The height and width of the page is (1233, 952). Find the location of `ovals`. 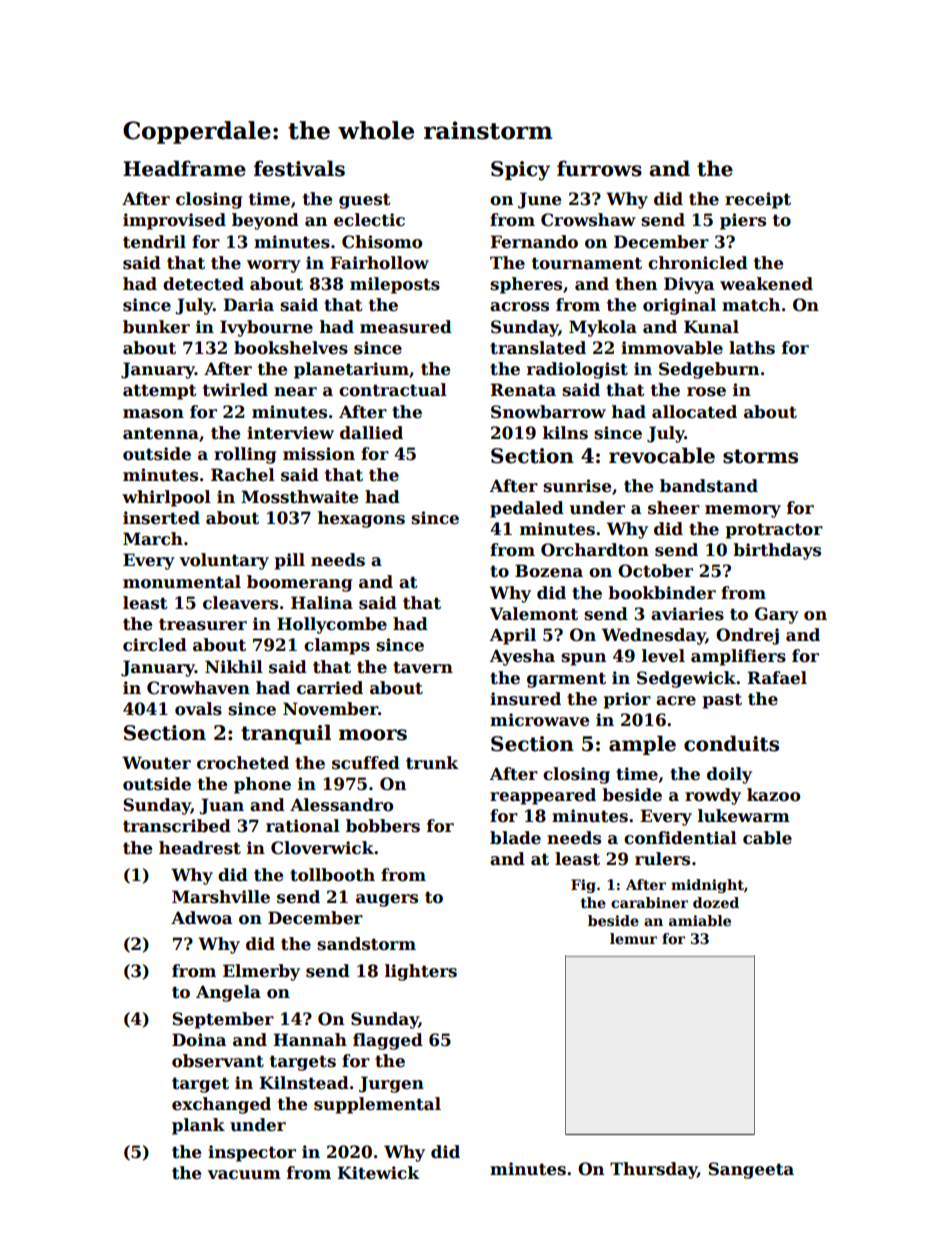

ovals is located at coordinates (198, 709).
